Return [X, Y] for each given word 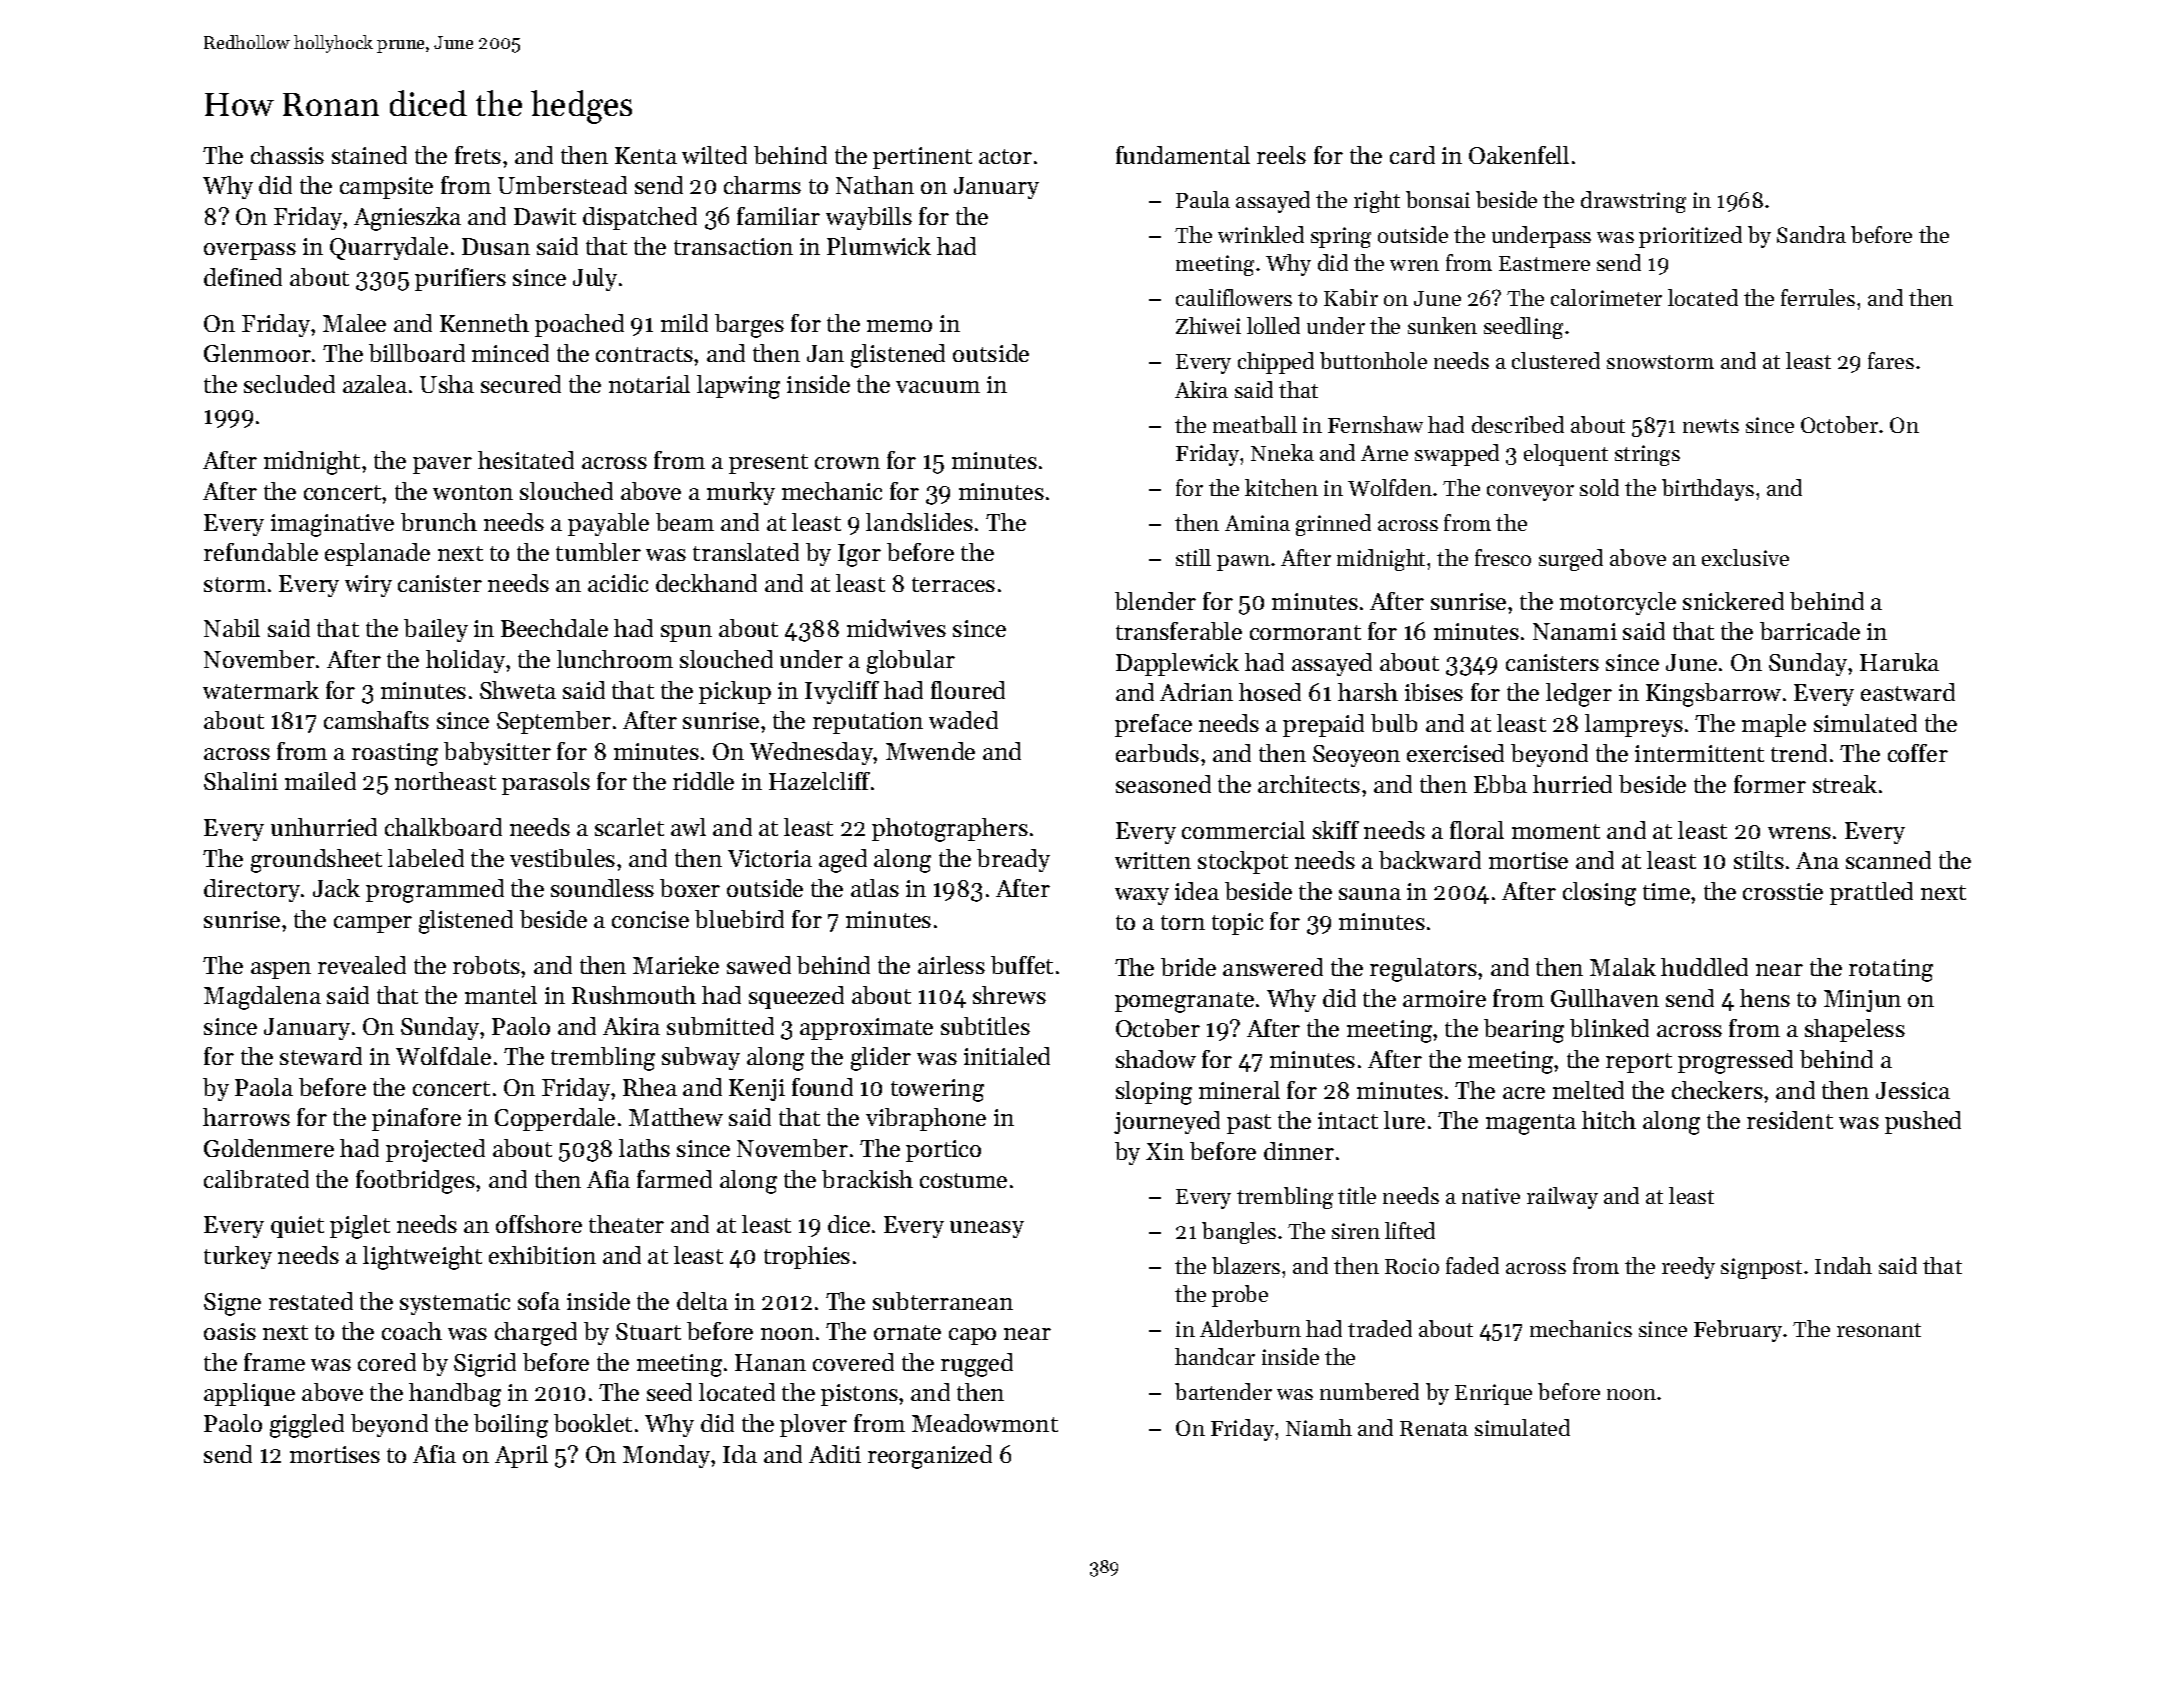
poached [579, 325]
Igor [859, 555]
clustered [1556, 360]
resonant [1879, 1330]
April [521, 1456]
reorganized [930, 1457]
